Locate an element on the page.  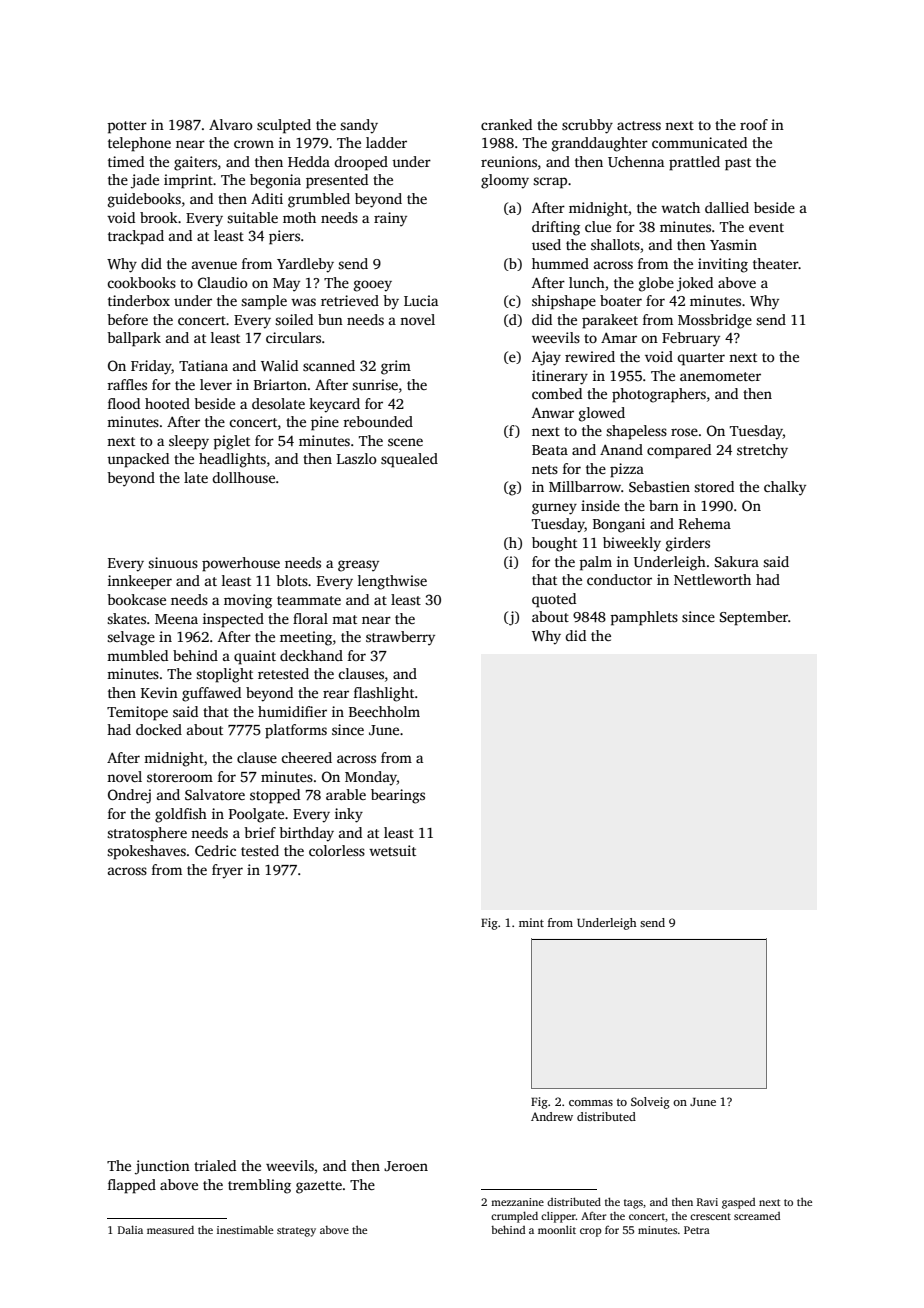
avenue is located at coordinates (214, 265).
